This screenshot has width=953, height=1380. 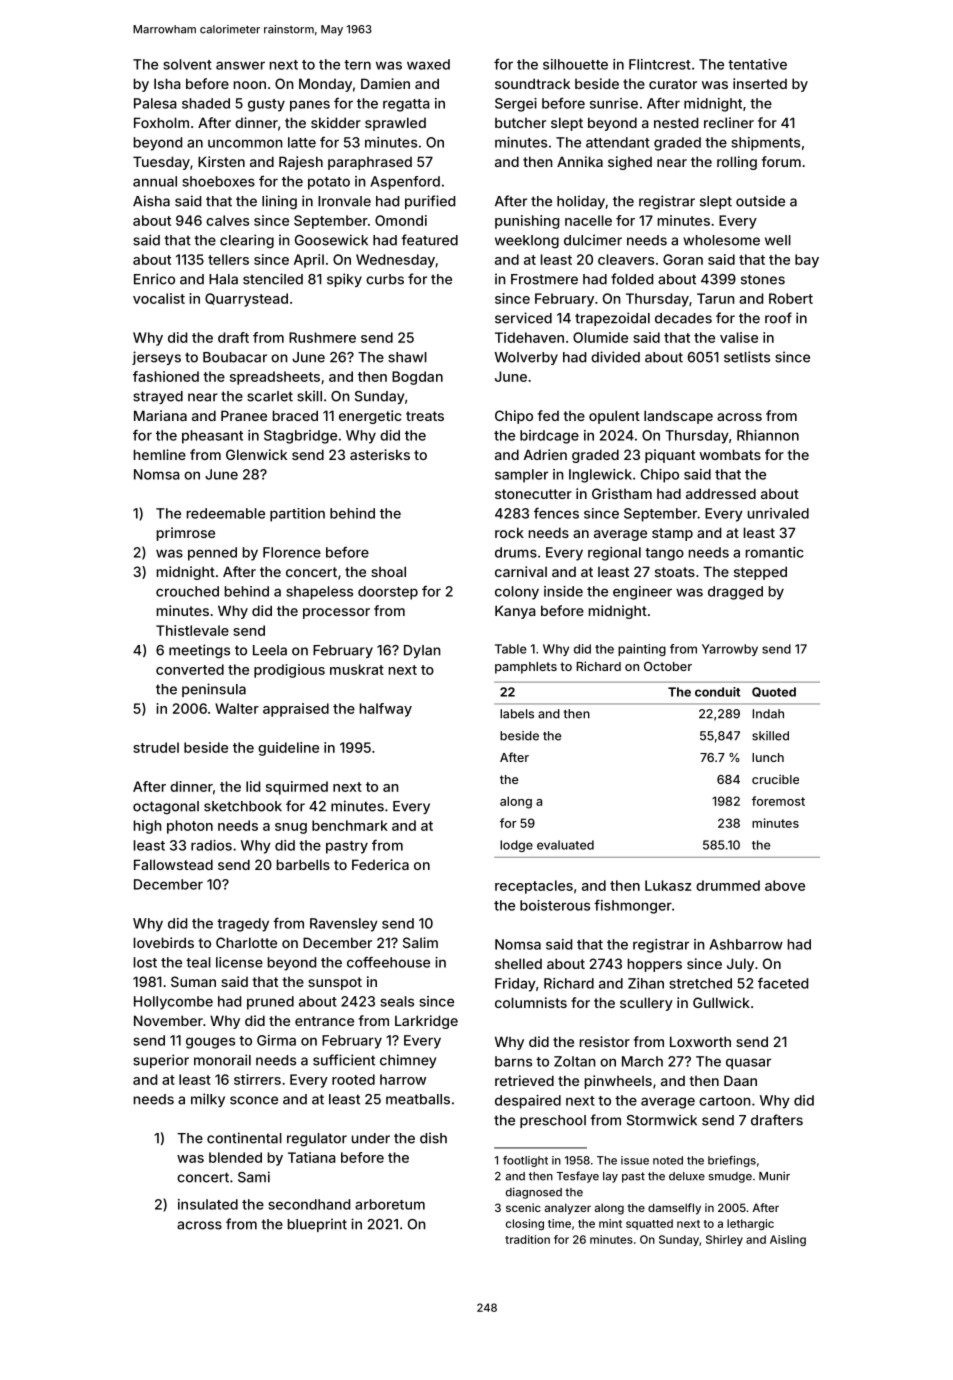 I want to click on tern, so click(x=357, y=65).
